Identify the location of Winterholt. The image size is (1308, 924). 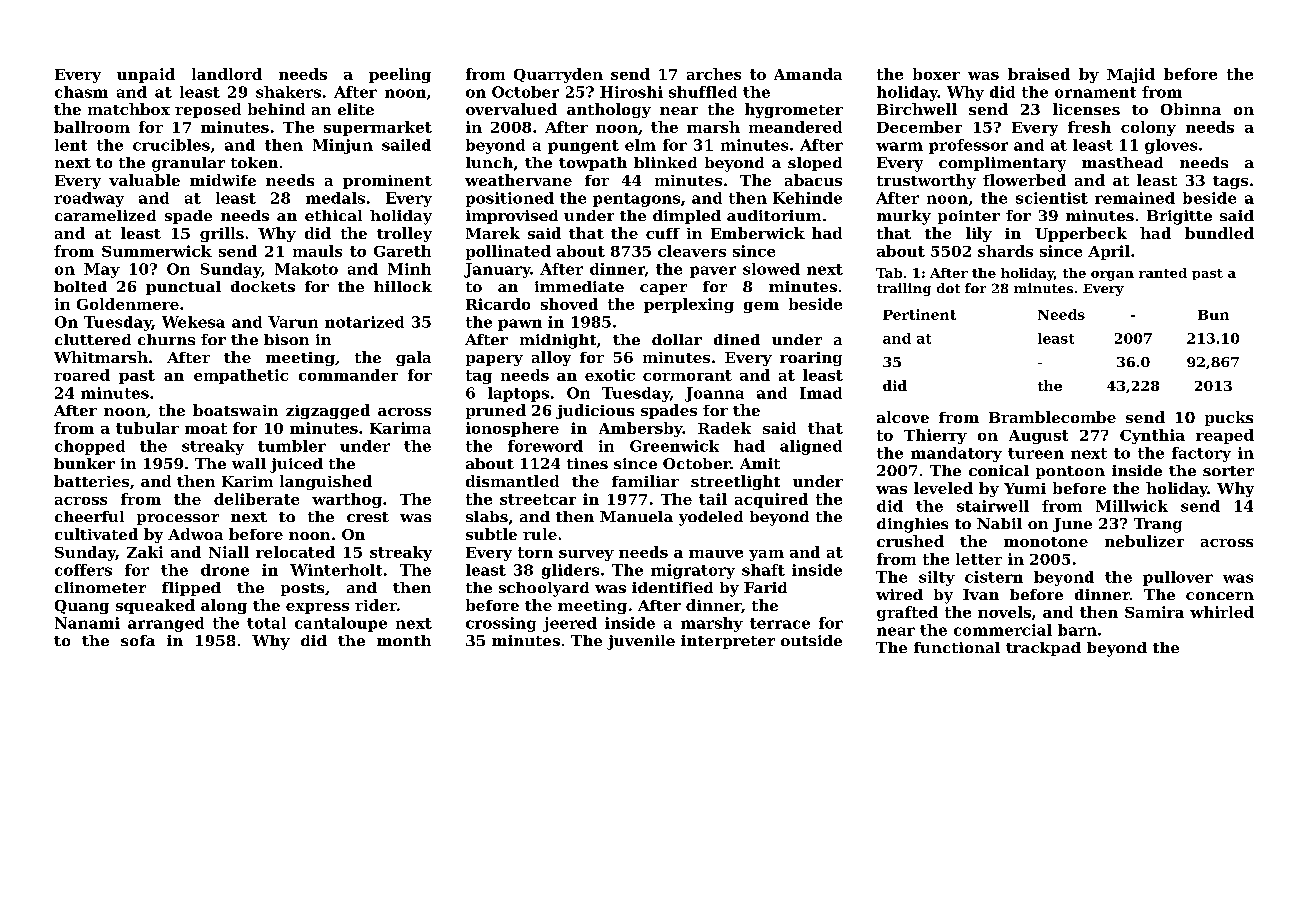
(336, 570).
